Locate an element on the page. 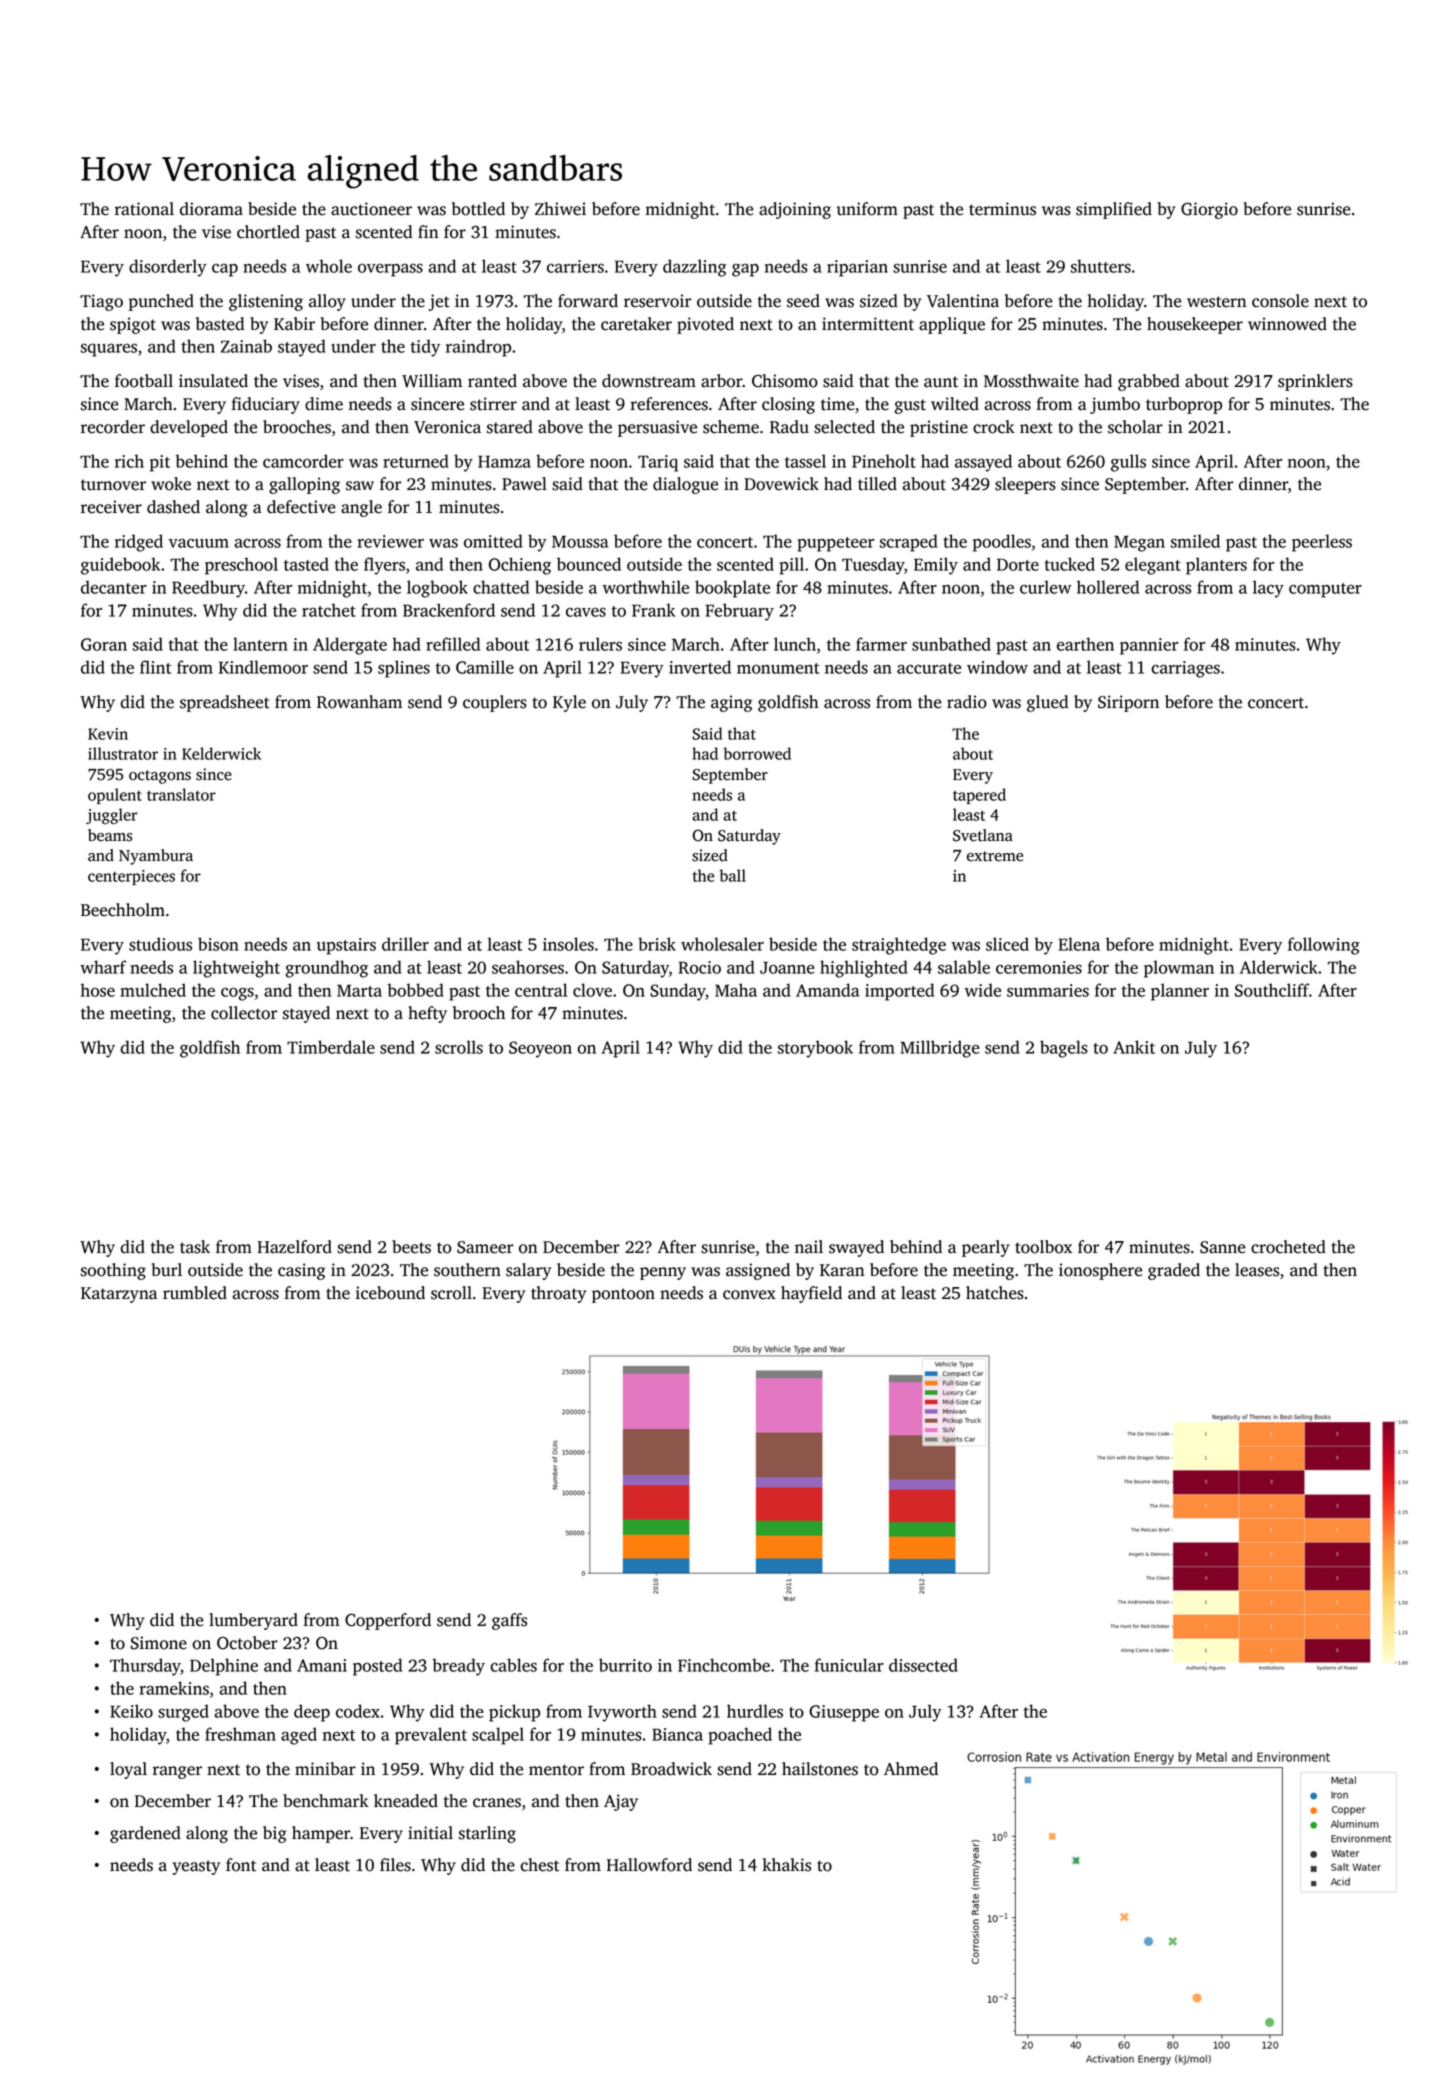 Image resolution: width=1450 pixels, height=2100 pixels. Kabir is located at coordinates (294, 324).
